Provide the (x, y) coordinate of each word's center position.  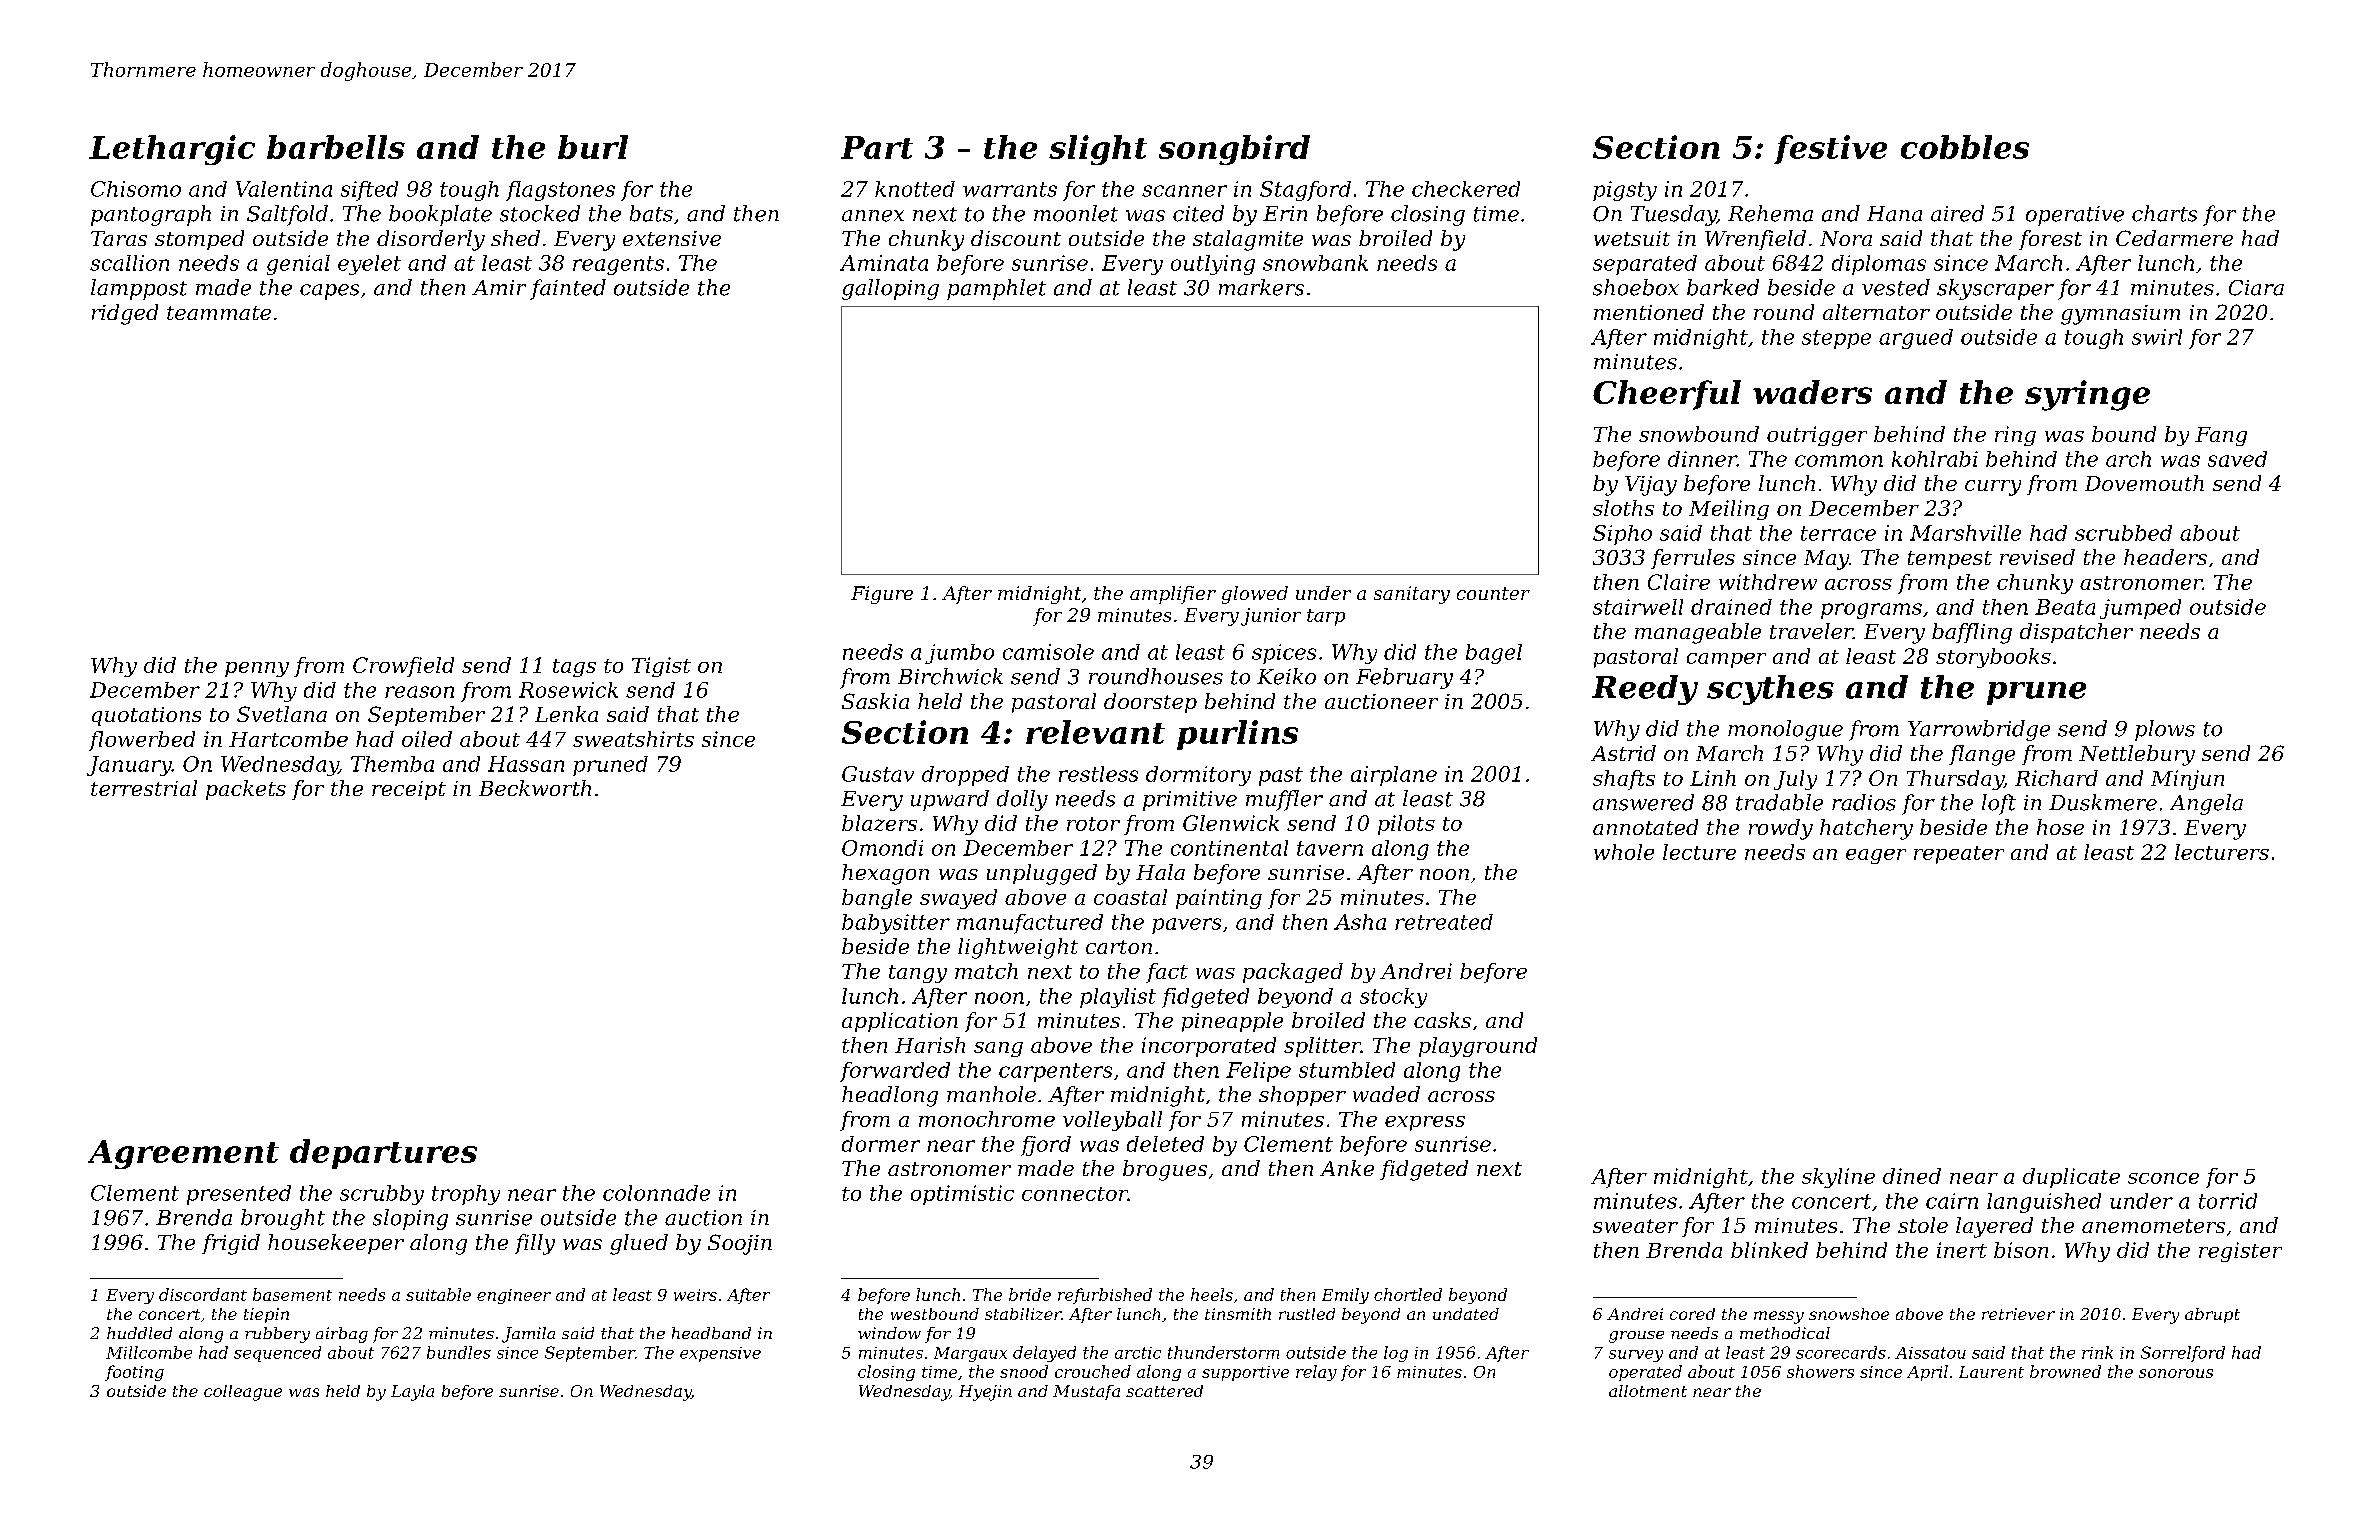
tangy (918, 974)
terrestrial (144, 788)
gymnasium (2120, 315)
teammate (219, 313)
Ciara (2256, 288)
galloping (890, 289)
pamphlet (996, 289)
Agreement (183, 1154)
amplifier (1173, 595)
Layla (412, 1393)
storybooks (1993, 658)
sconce (2163, 1178)
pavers (1186, 926)
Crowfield (403, 667)
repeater (1959, 855)
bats (651, 213)
